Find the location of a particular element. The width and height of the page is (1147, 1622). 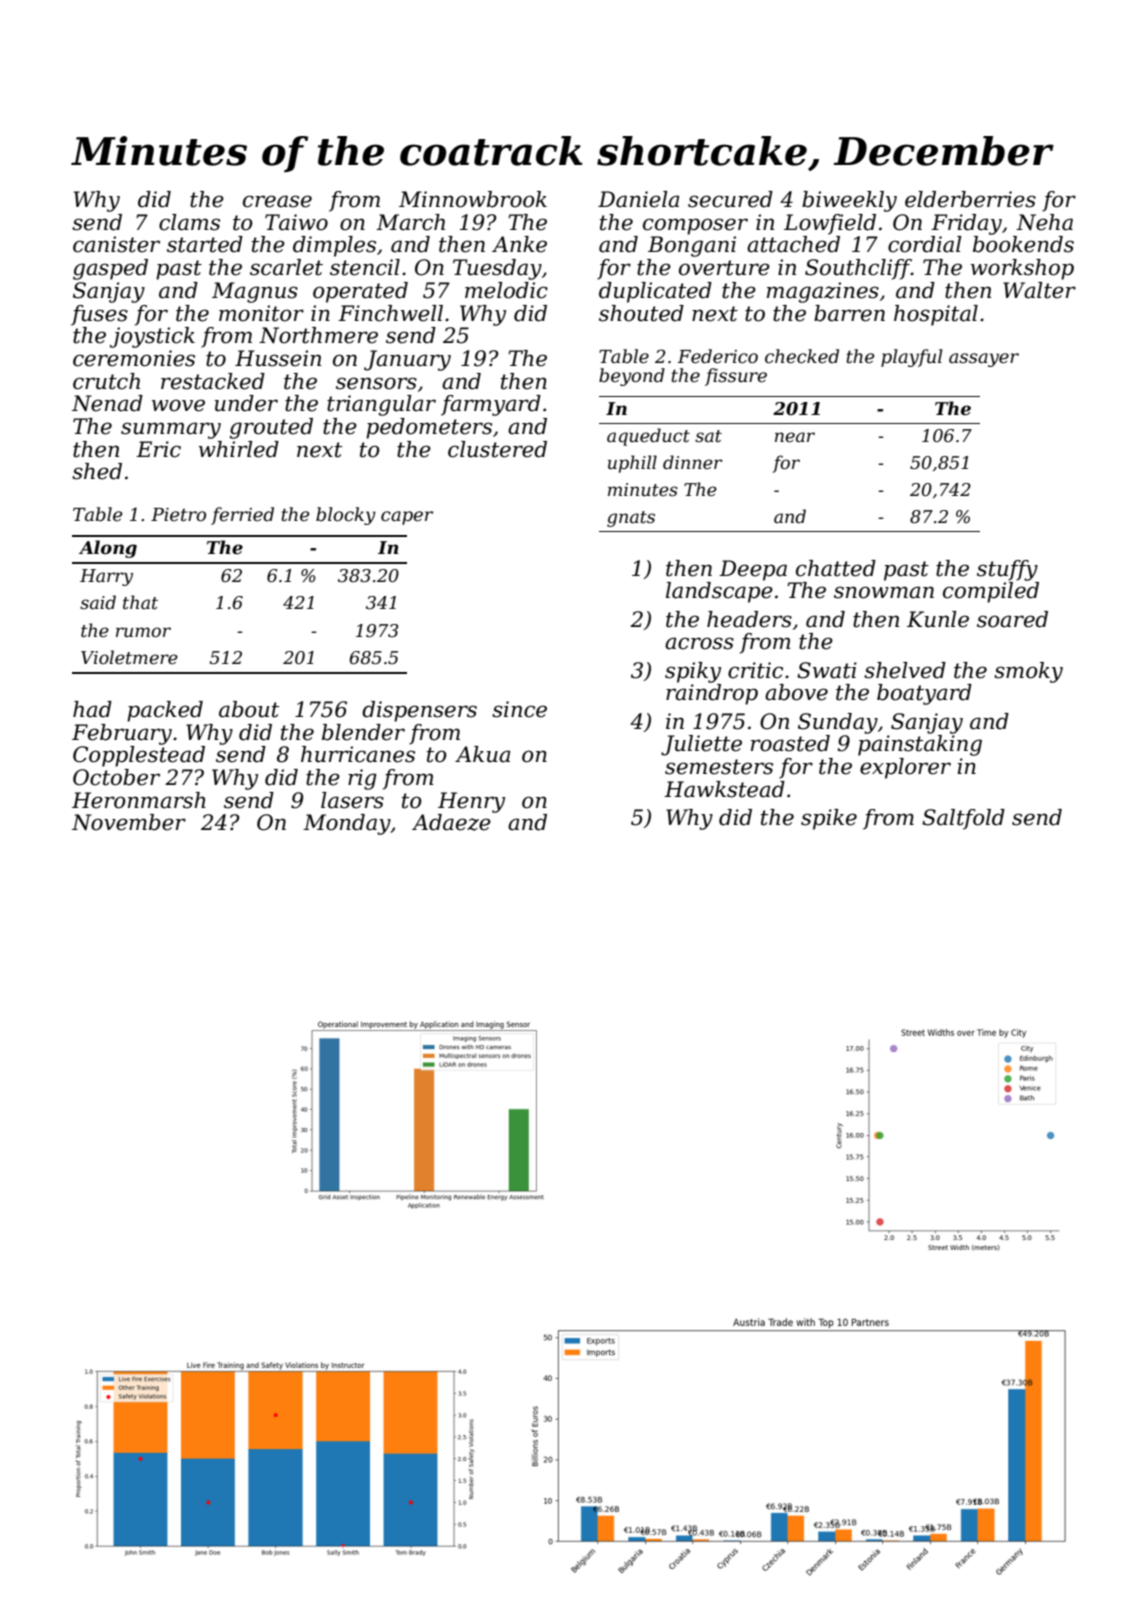

that is located at coordinates (140, 602).
